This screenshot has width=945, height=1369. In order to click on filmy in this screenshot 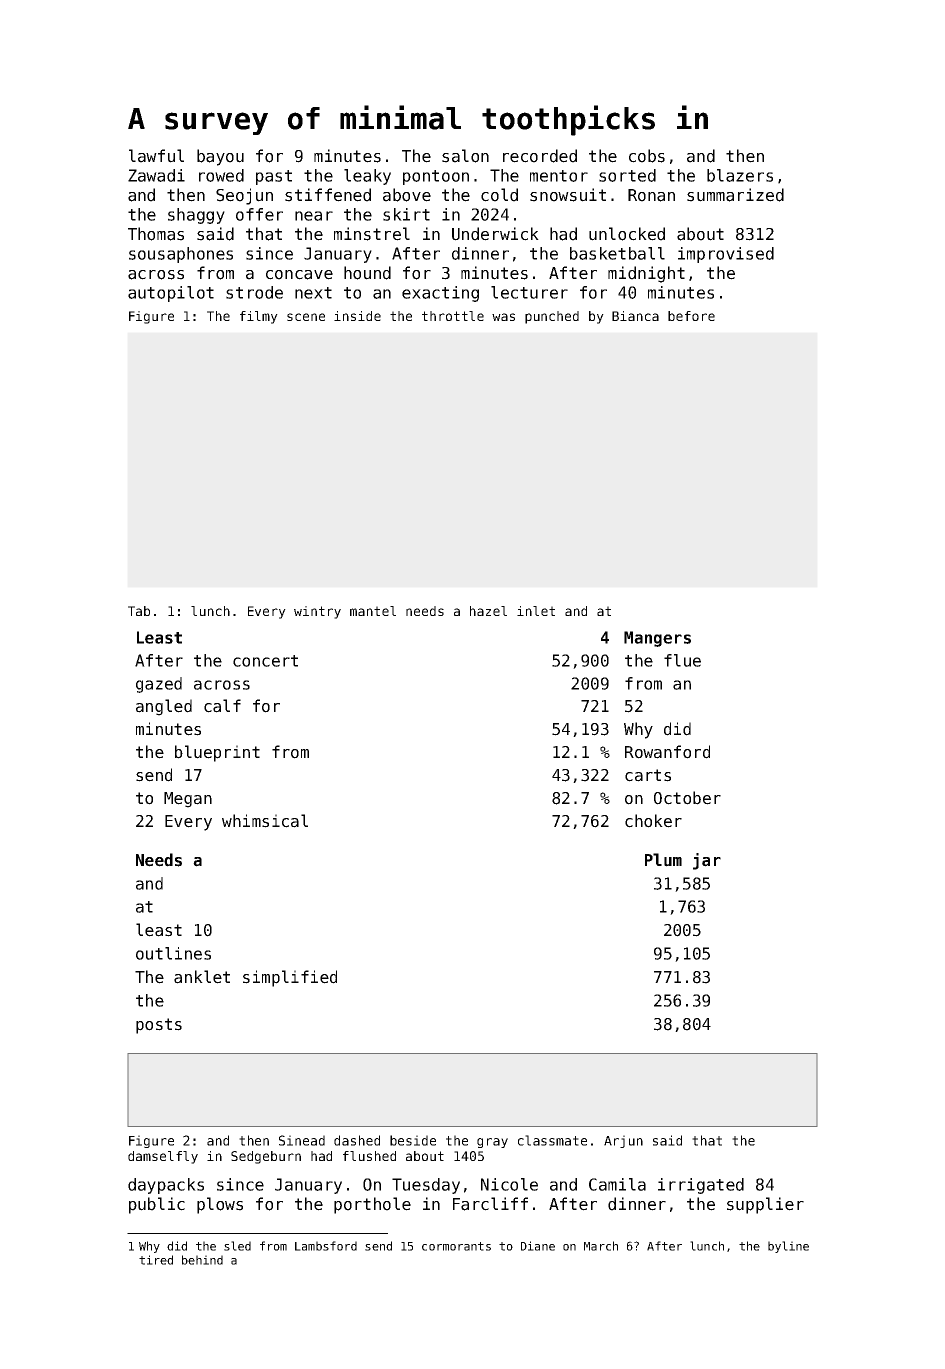, I will do `click(259, 317)`.
